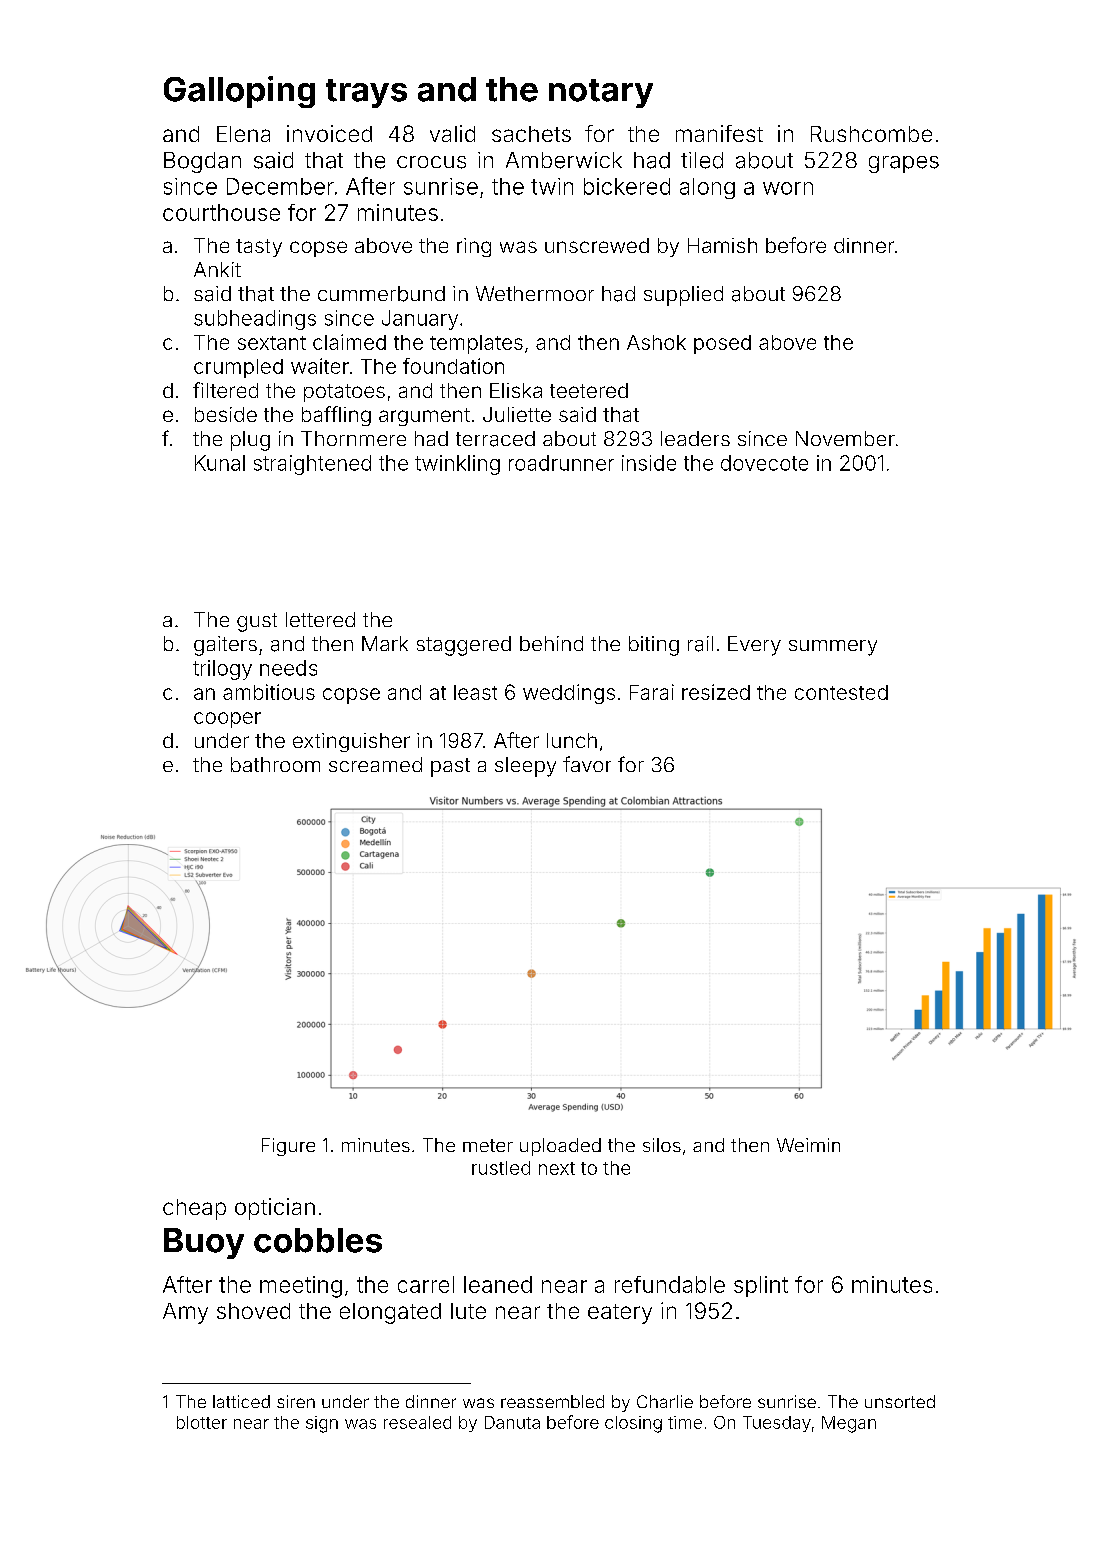 The width and height of the screenshot is (1102, 1565). Describe the element at coordinates (707, 188) in the screenshot. I see `along` at that location.
